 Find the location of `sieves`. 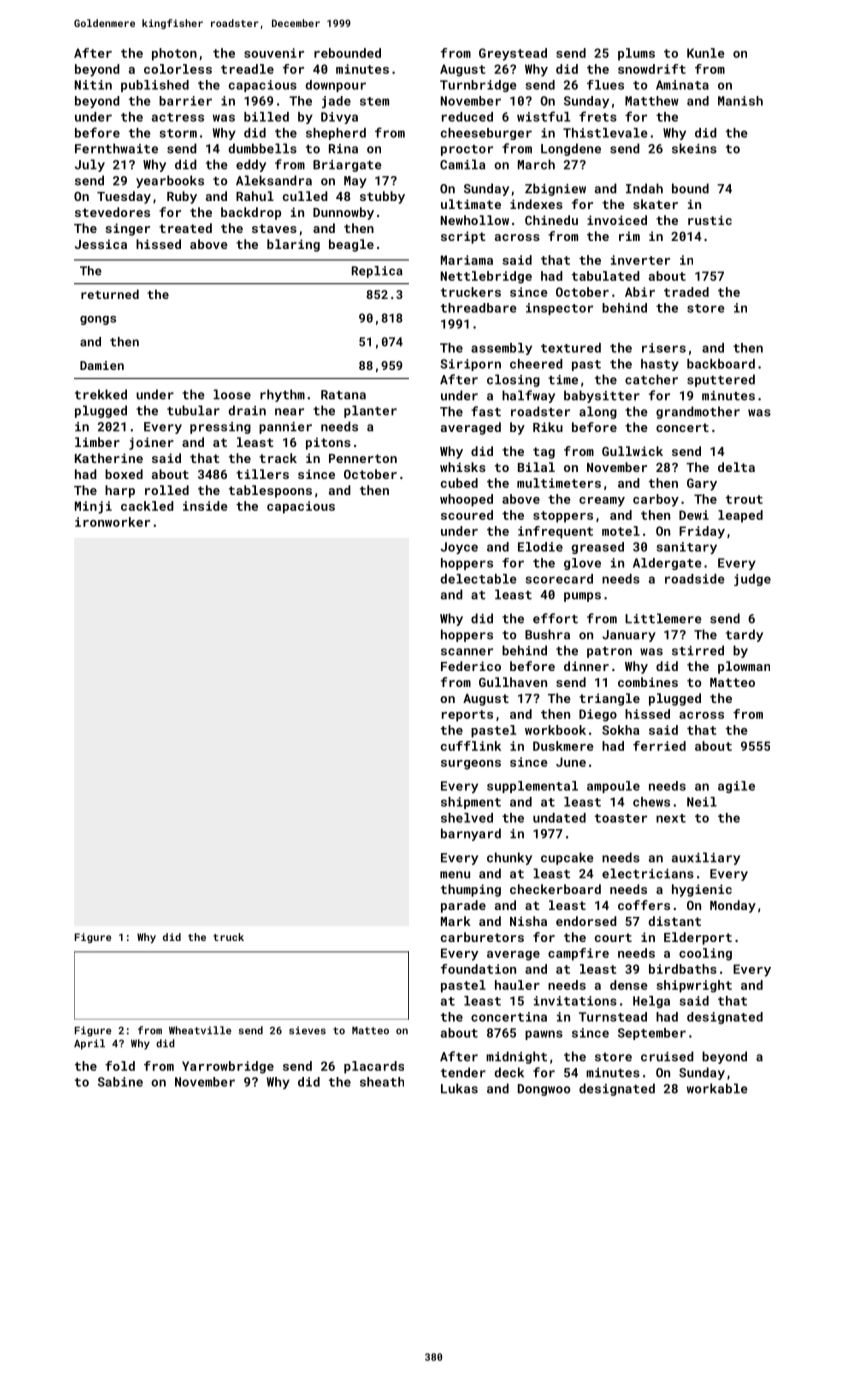

sieves is located at coordinates (307, 1030).
